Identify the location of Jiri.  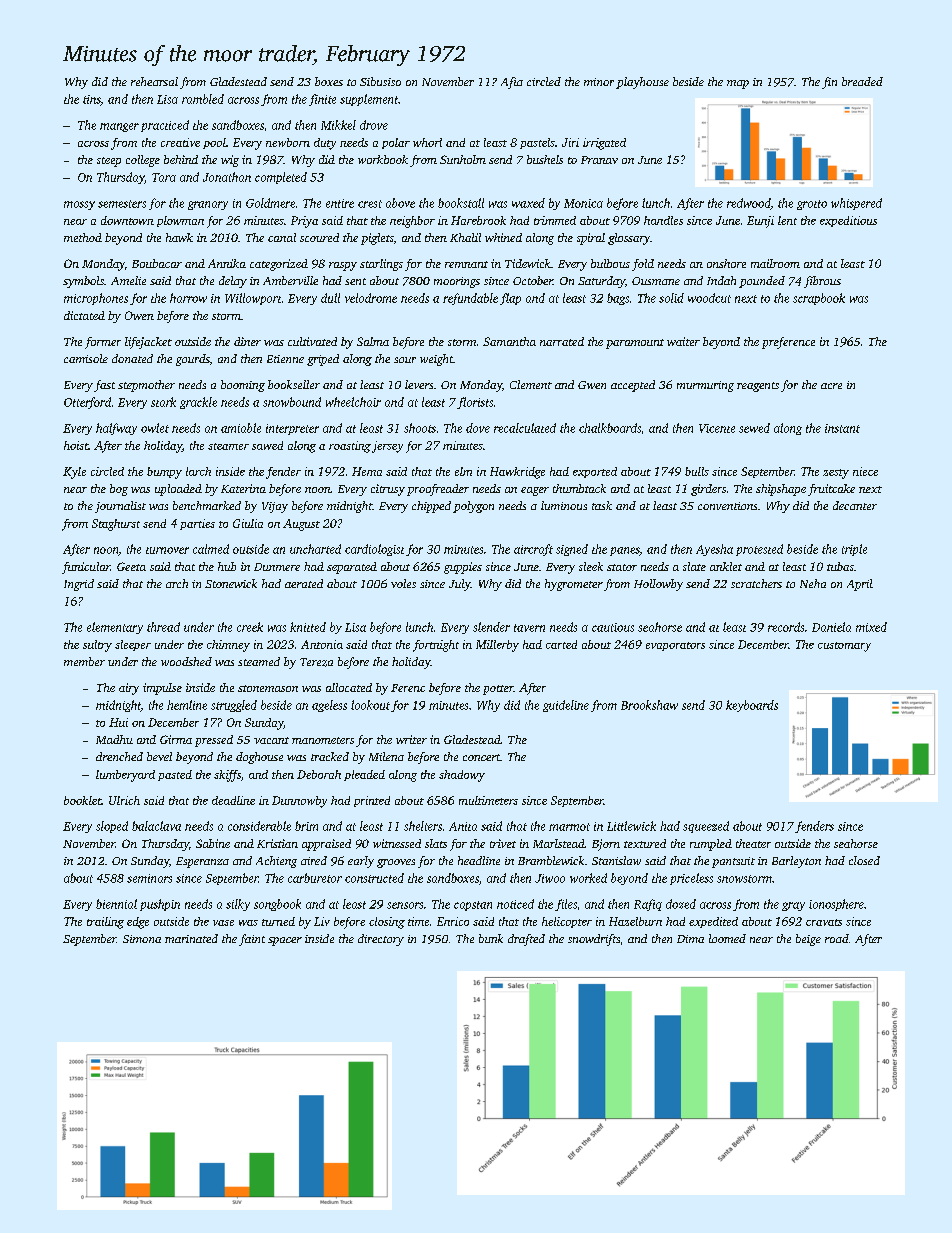
(570, 142).
